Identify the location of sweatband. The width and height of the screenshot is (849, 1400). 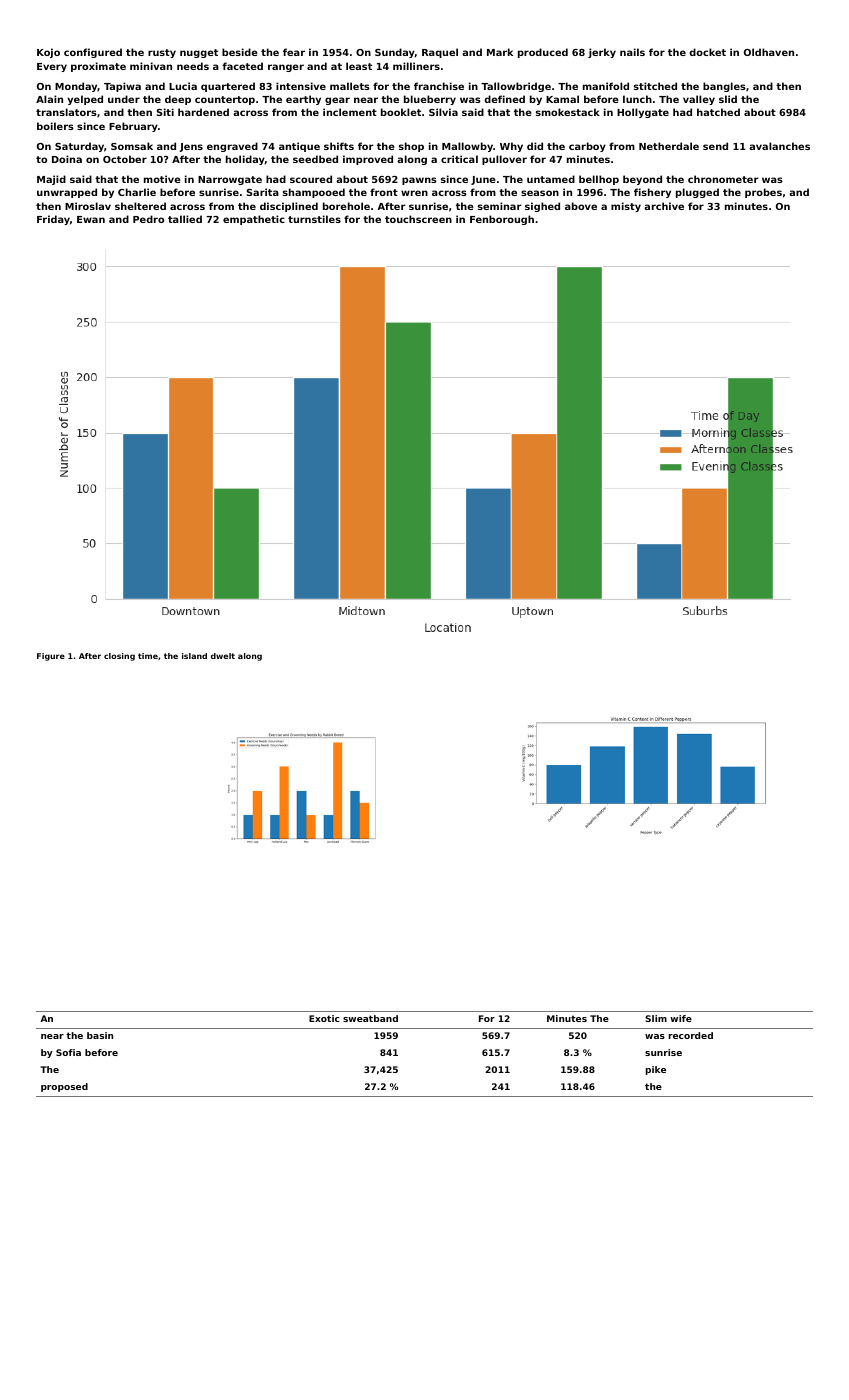
(370, 1018).
